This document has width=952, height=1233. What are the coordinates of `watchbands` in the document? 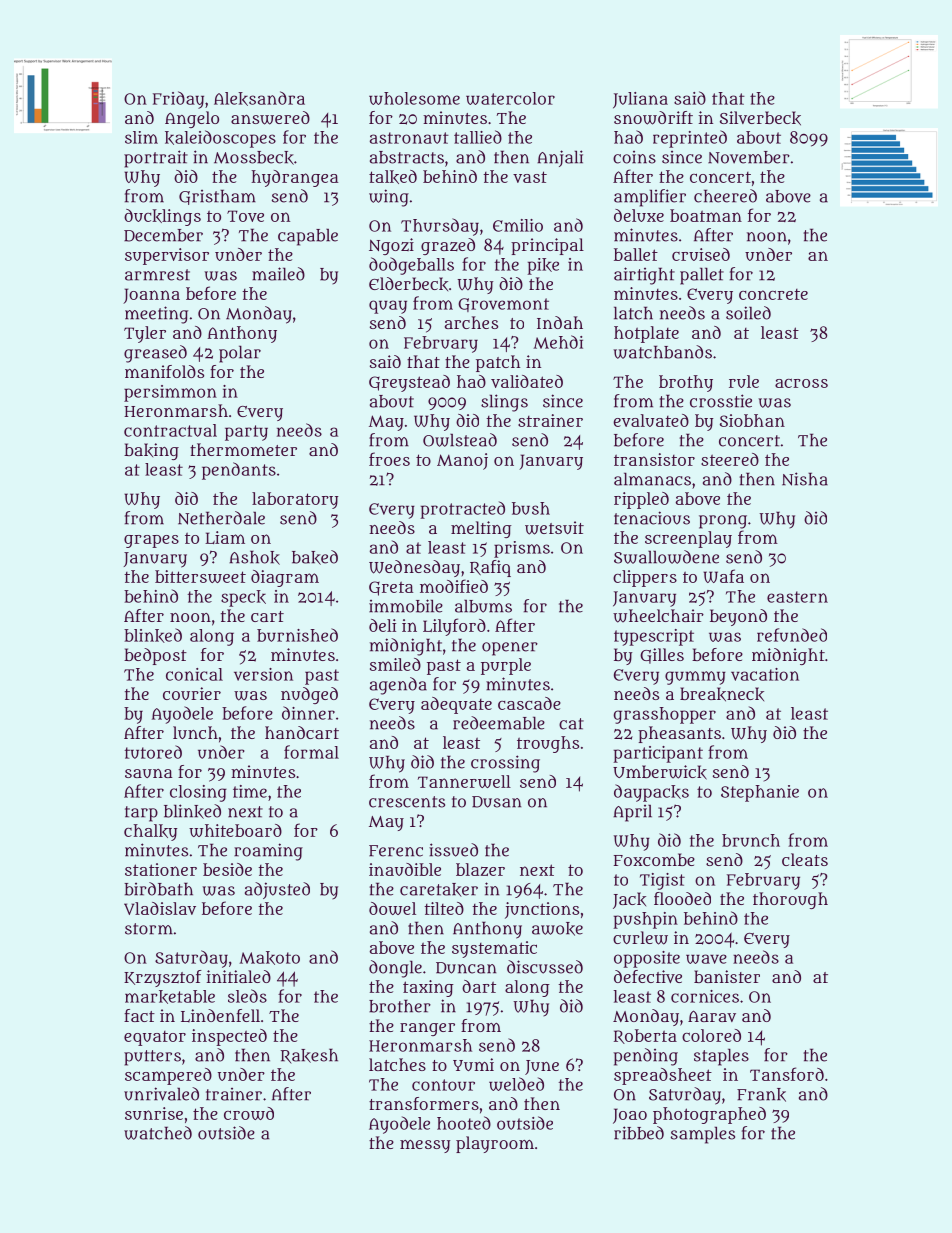 It's located at (662, 352).
